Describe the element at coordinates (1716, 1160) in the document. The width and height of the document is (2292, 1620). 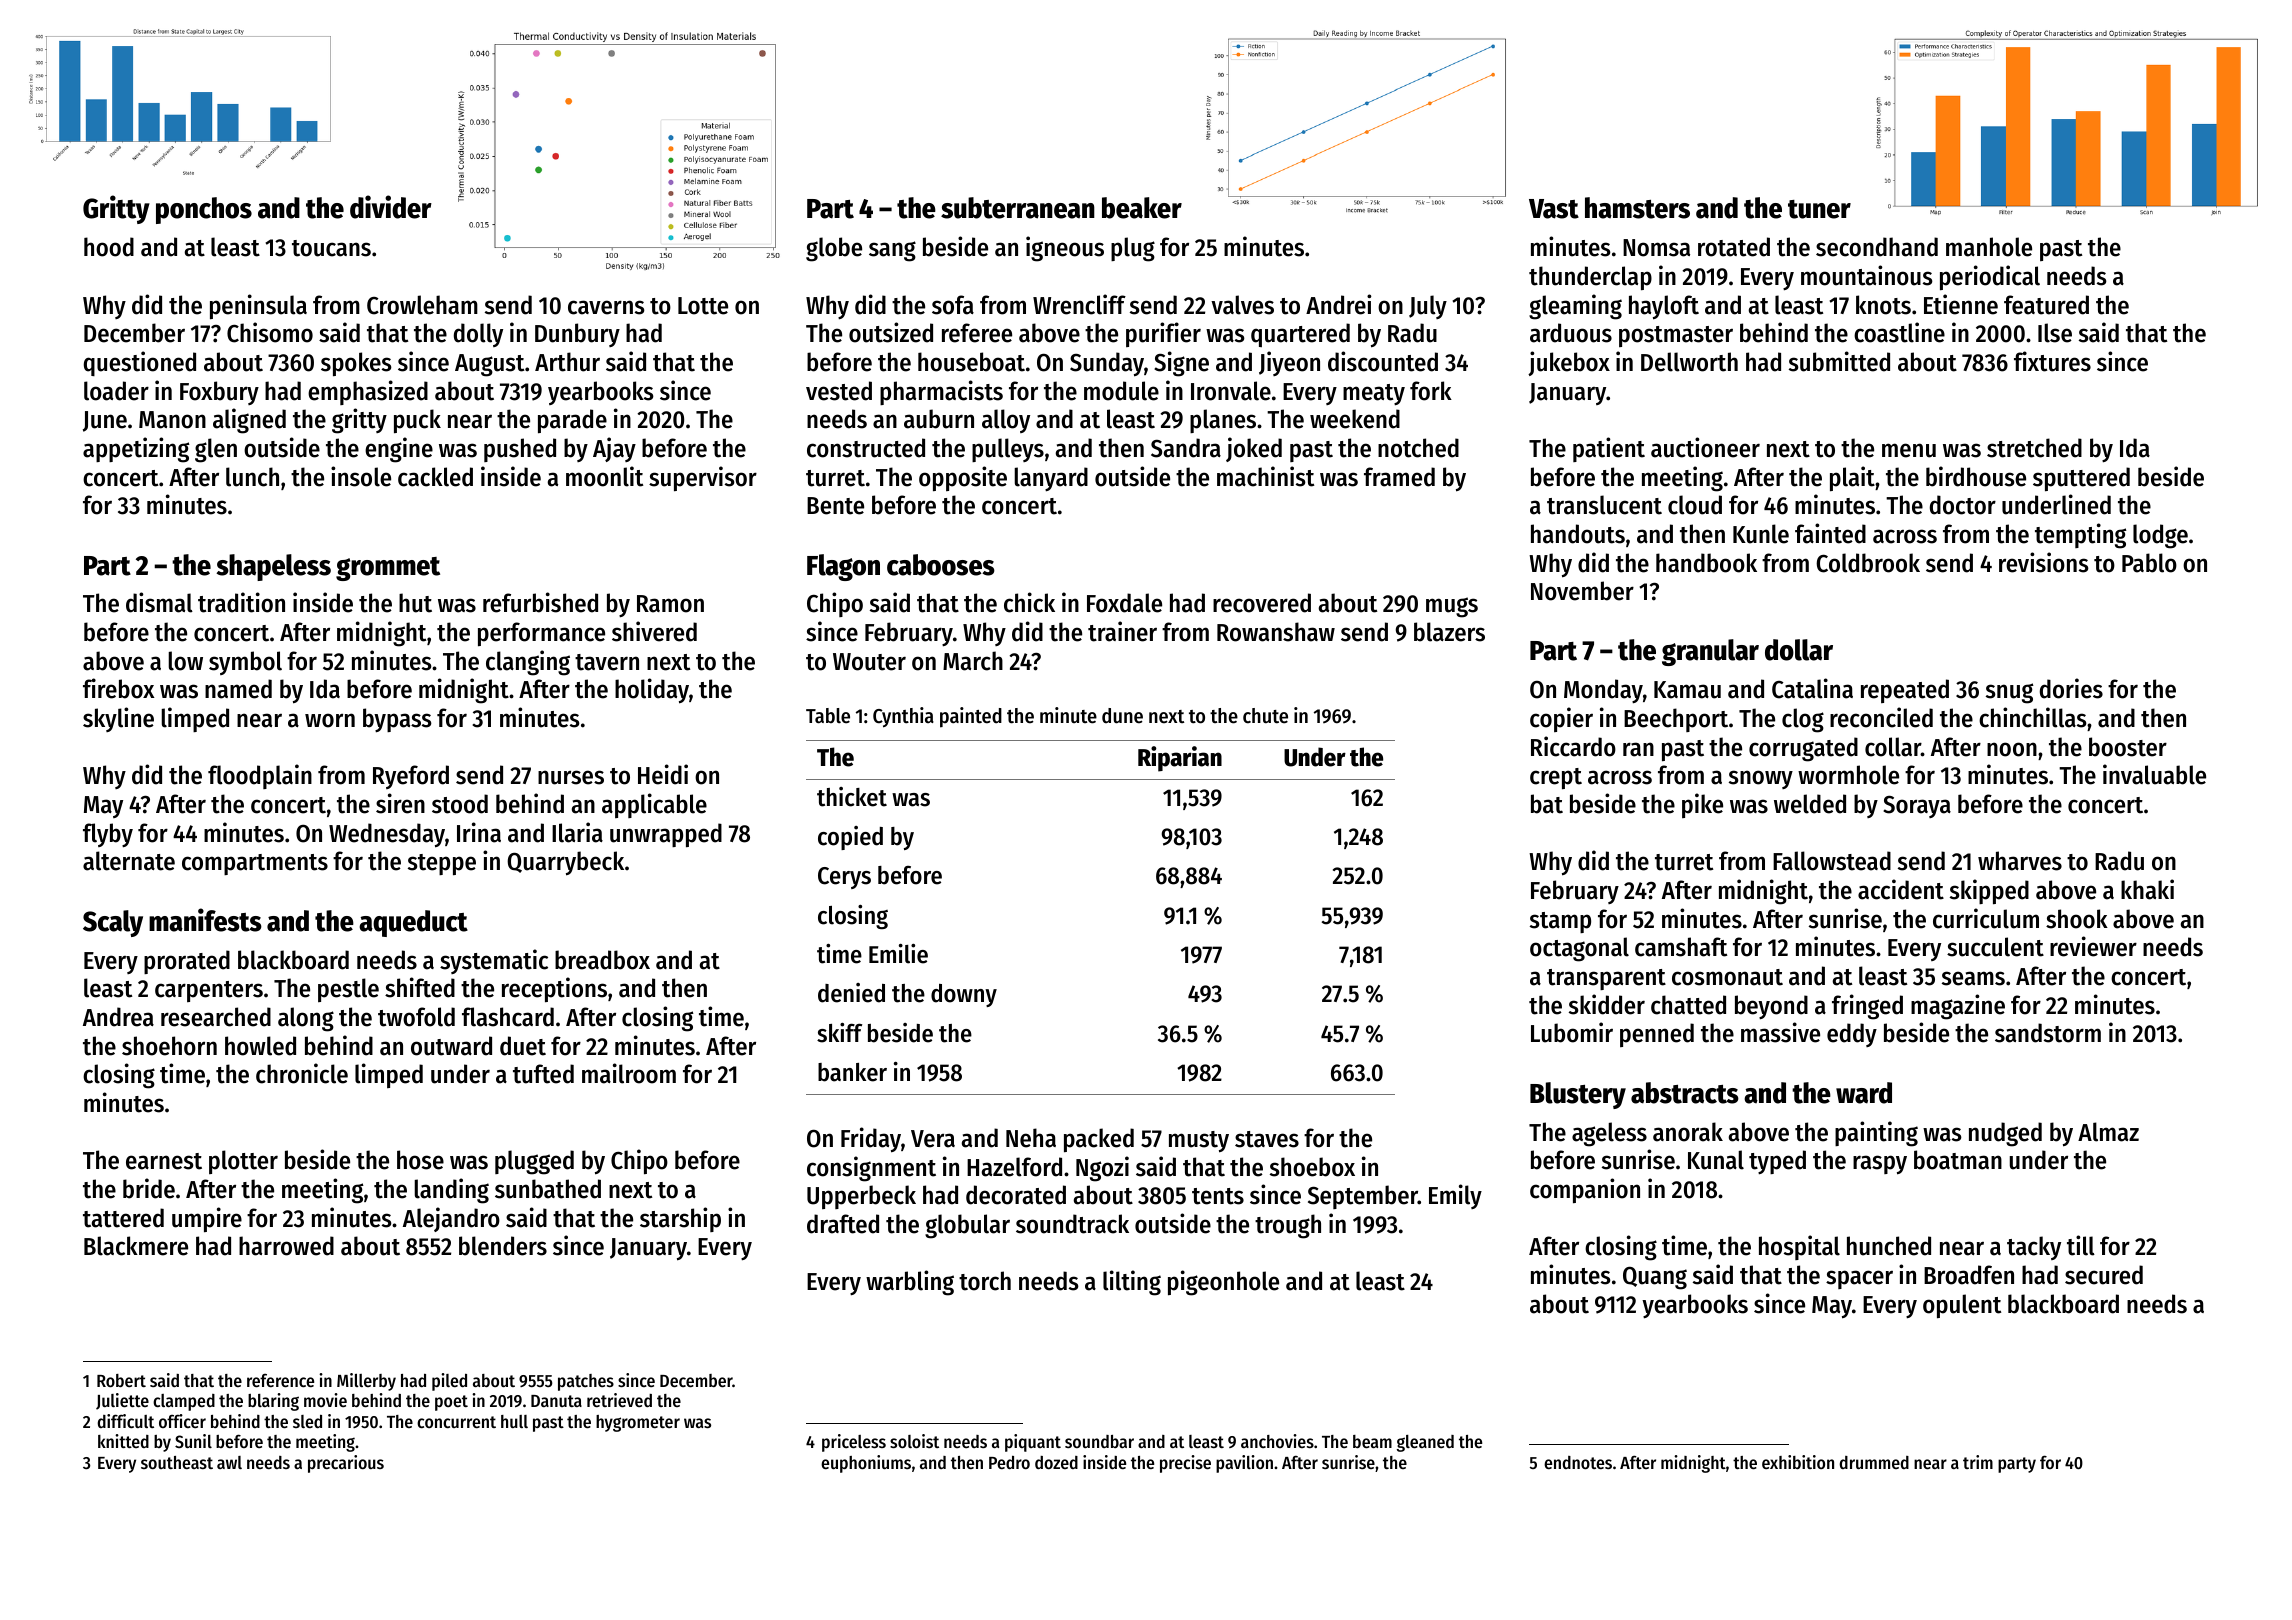
I see `Kunal` at that location.
